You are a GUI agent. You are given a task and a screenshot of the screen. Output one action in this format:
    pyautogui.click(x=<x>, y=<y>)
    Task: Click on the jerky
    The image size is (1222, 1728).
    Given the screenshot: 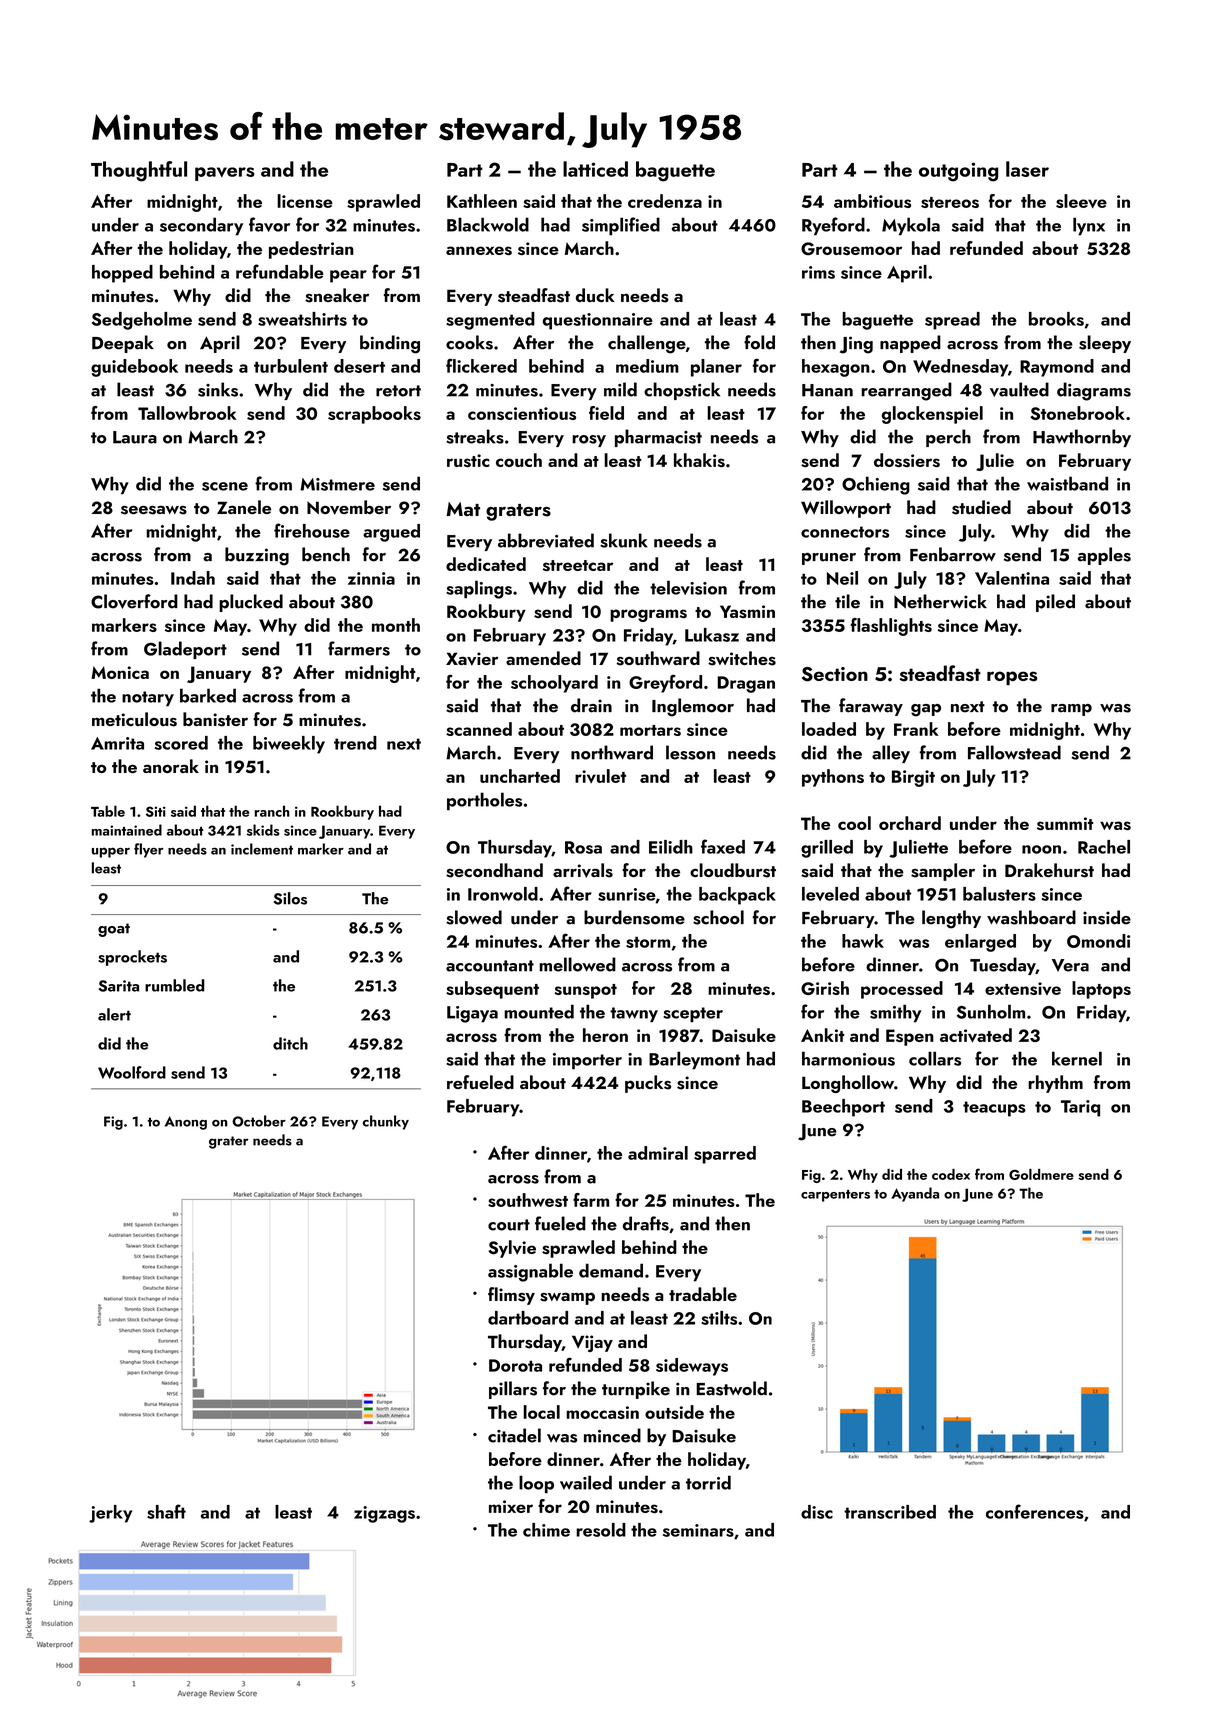 What is the action you would take?
    pyautogui.click(x=110, y=1514)
